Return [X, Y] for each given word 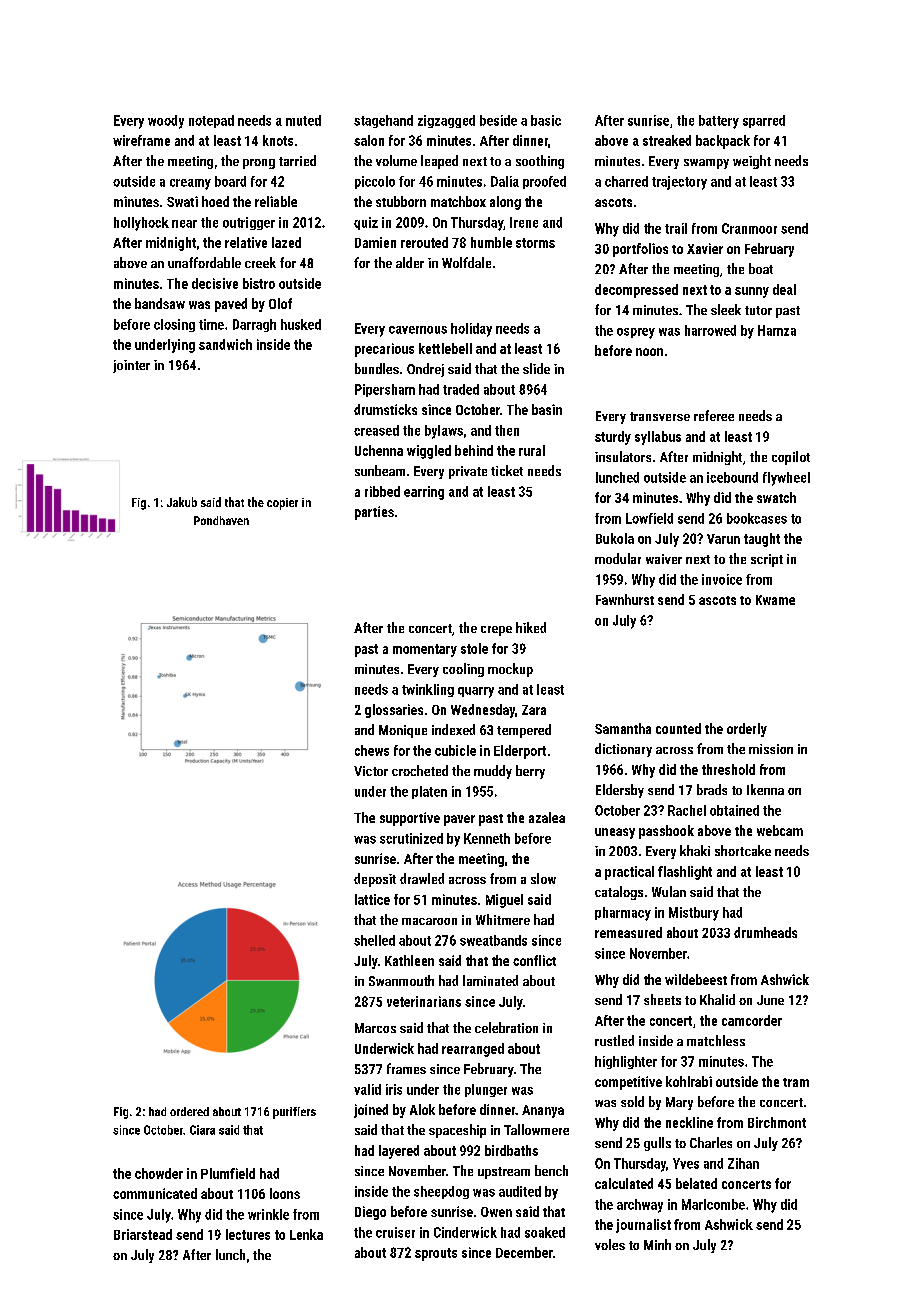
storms [535, 243]
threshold [728, 769]
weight [752, 162]
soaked [545, 1232]
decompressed [636, 291]
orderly [747, 730]
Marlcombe [713, 1204]
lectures [248, 1234]
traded [461, 389]
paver [459, 820]
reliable [276, 201]
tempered [524, 731]
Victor [371, 771]
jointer [131, 366]
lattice [372, 899]
